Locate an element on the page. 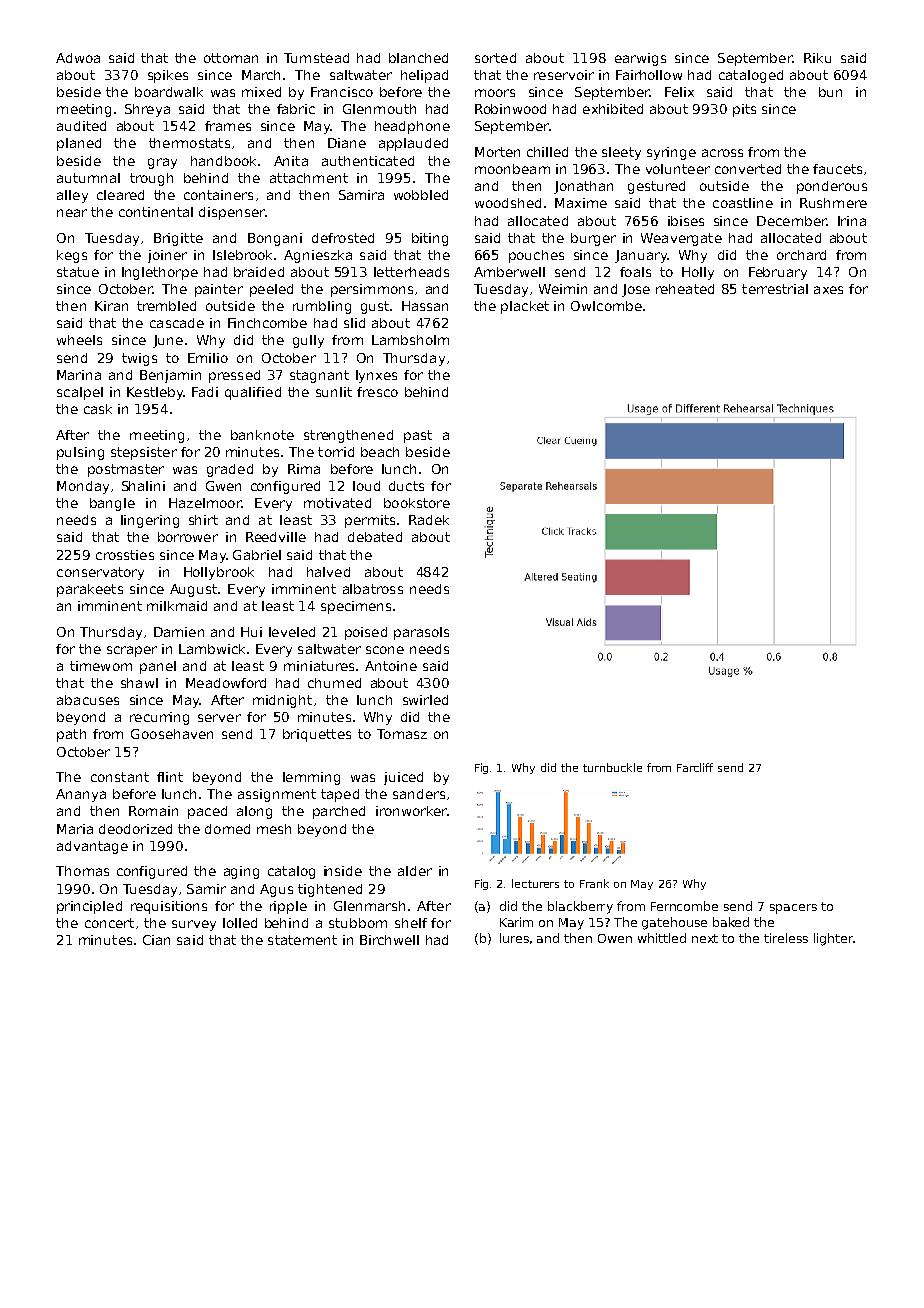 The width and height of the image is (924, 1308). audited is located at coordinates (81, 126).
